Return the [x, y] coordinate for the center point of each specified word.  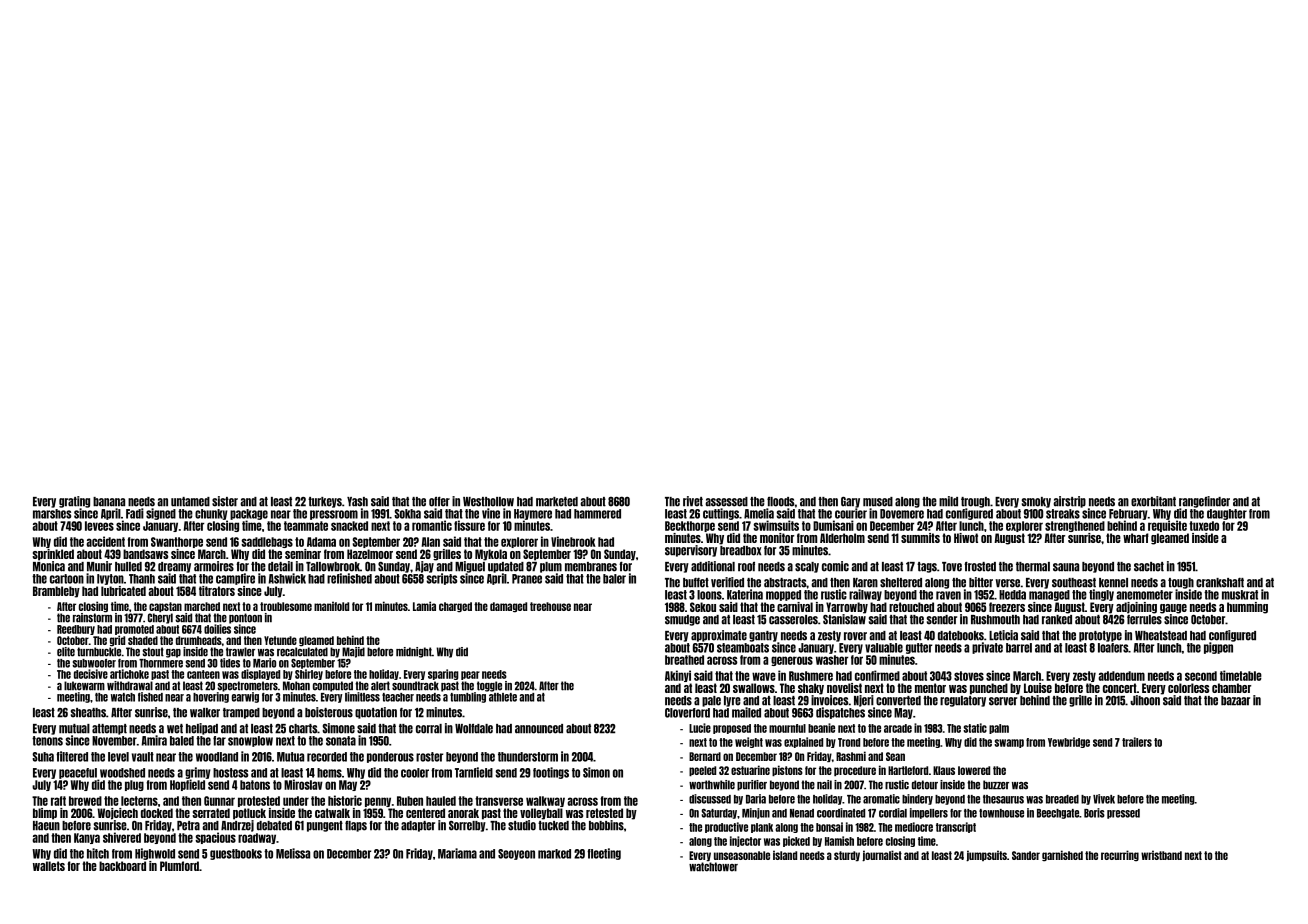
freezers [1007, 607]
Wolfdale [474, 729]
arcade [898, 728]
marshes [52, 514]
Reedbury [76, 630]
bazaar [1235, 701]
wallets [49, 866]
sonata [341, 741]
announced [539, 729]
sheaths [88, 713]
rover [855, 636]
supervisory [691, 551]
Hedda [1012, 595]
